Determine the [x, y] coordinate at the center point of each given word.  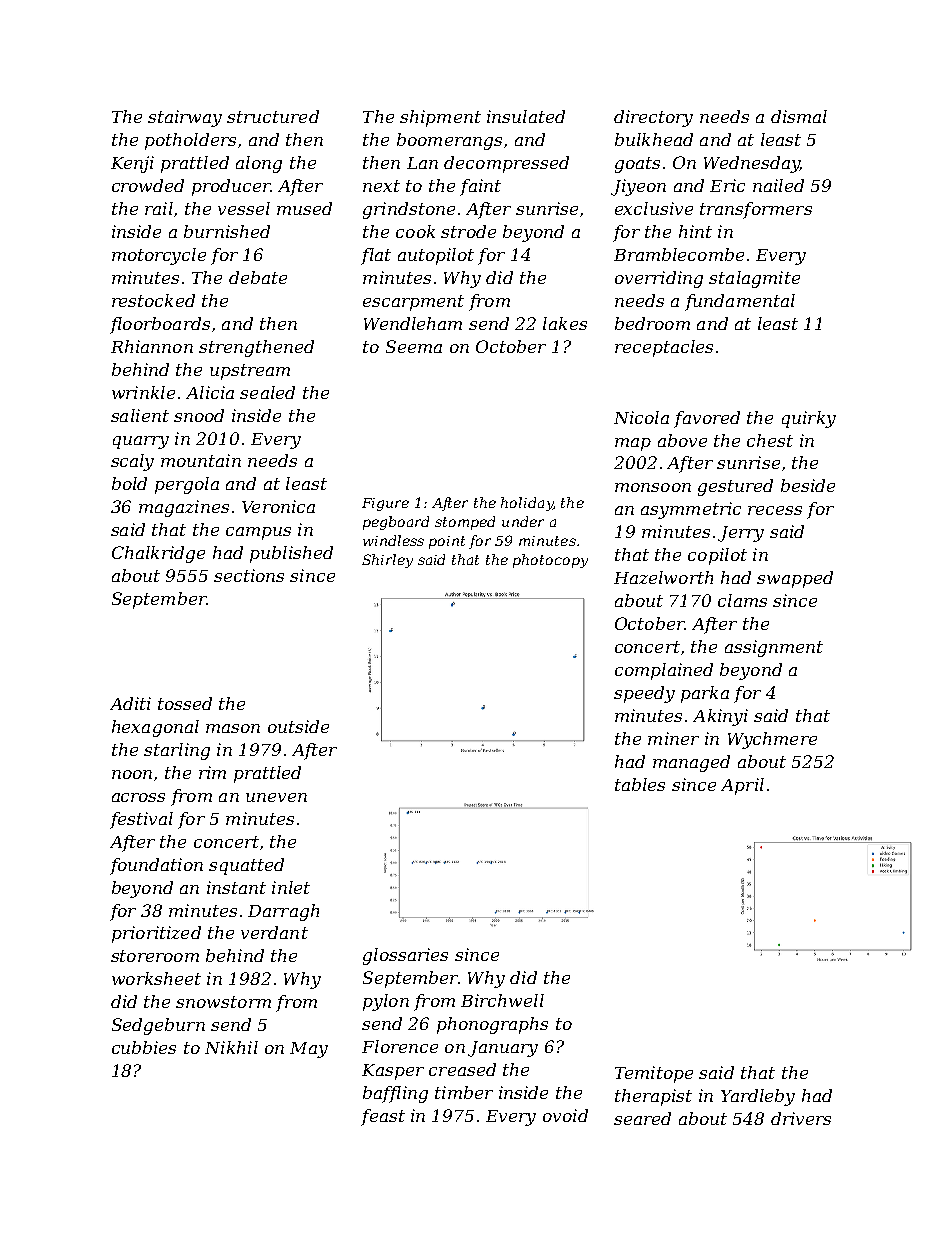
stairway [185, 118]
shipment [440, 118]
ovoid [565, 1115]
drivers [801, 1118]
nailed [778, 185]
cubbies [144, 1047]
